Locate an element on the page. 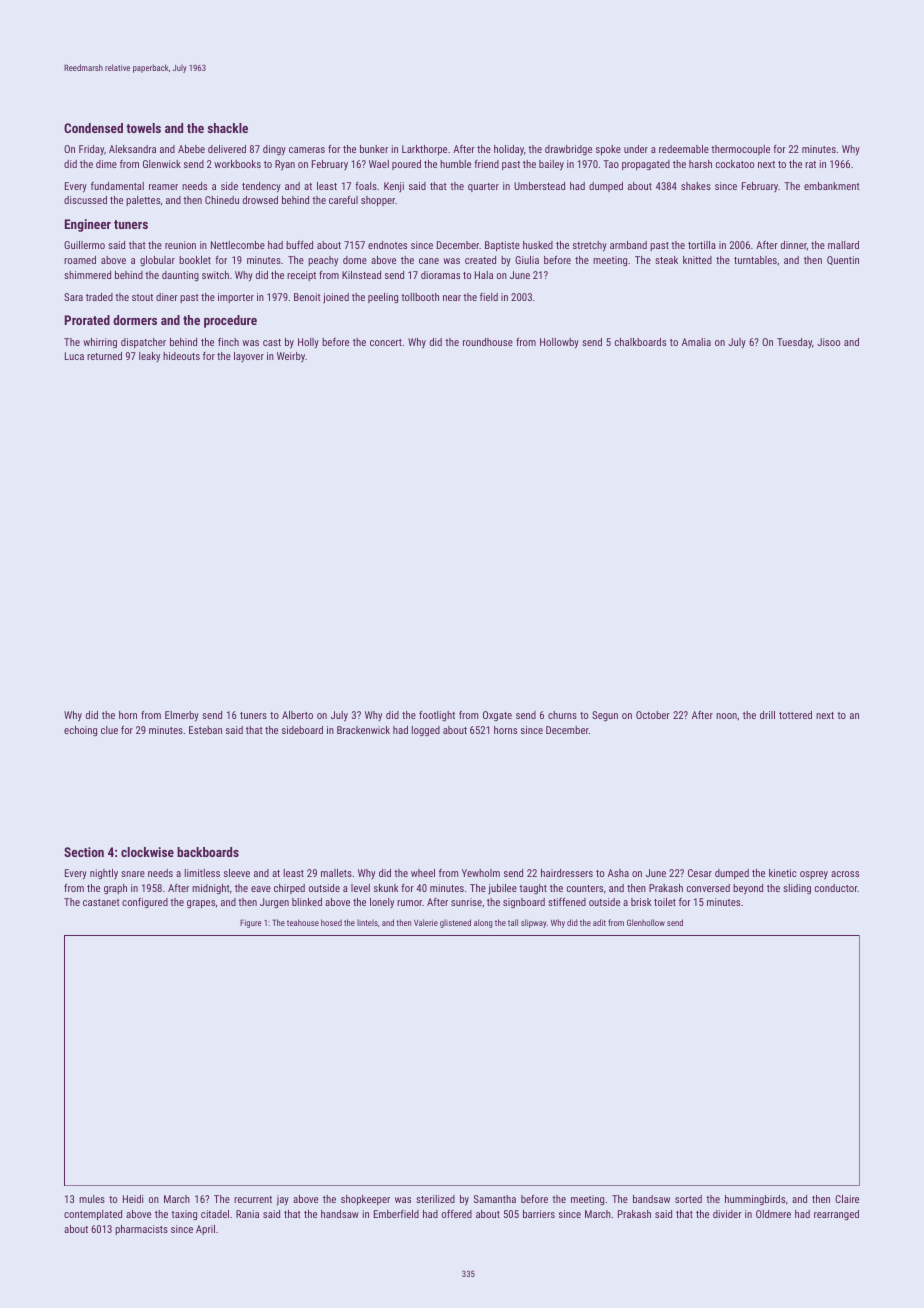 This document has height=1308, width=924. roundhouse is located at coordinates (488, 342).
